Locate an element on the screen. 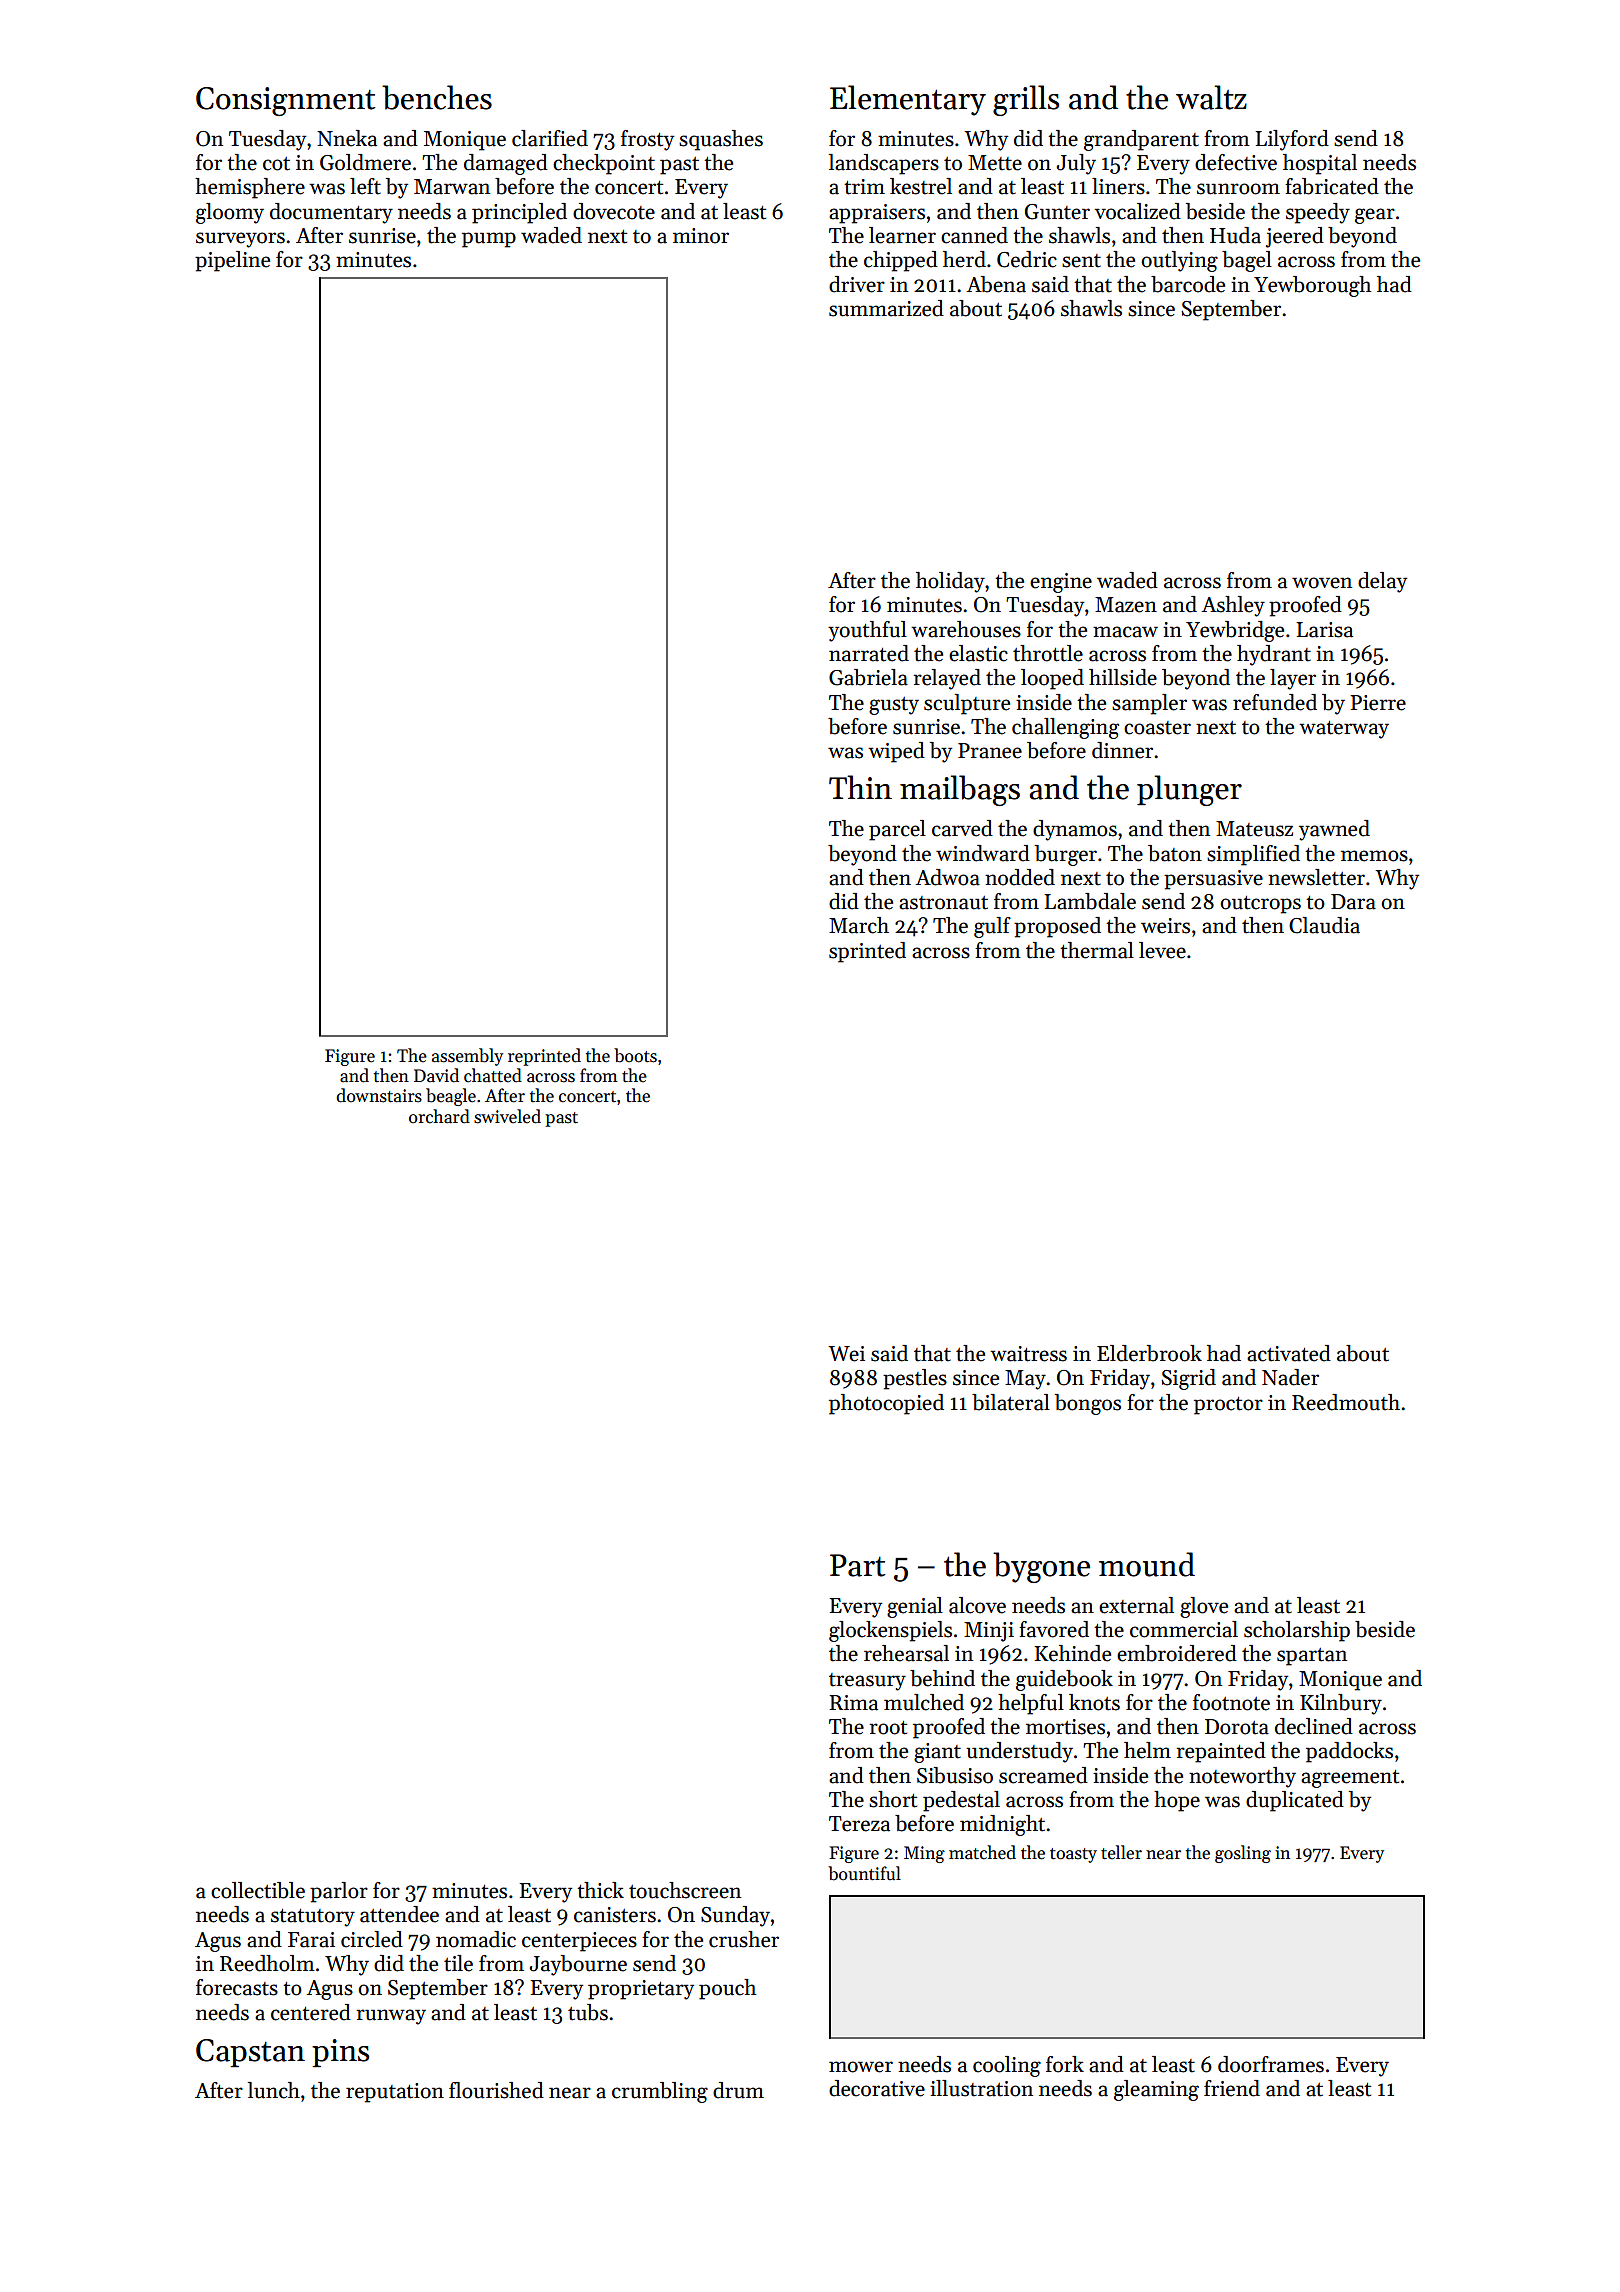 The height and width of the screenshot is (2292, 1620). orchard is located at coordinates (439, 1116).
